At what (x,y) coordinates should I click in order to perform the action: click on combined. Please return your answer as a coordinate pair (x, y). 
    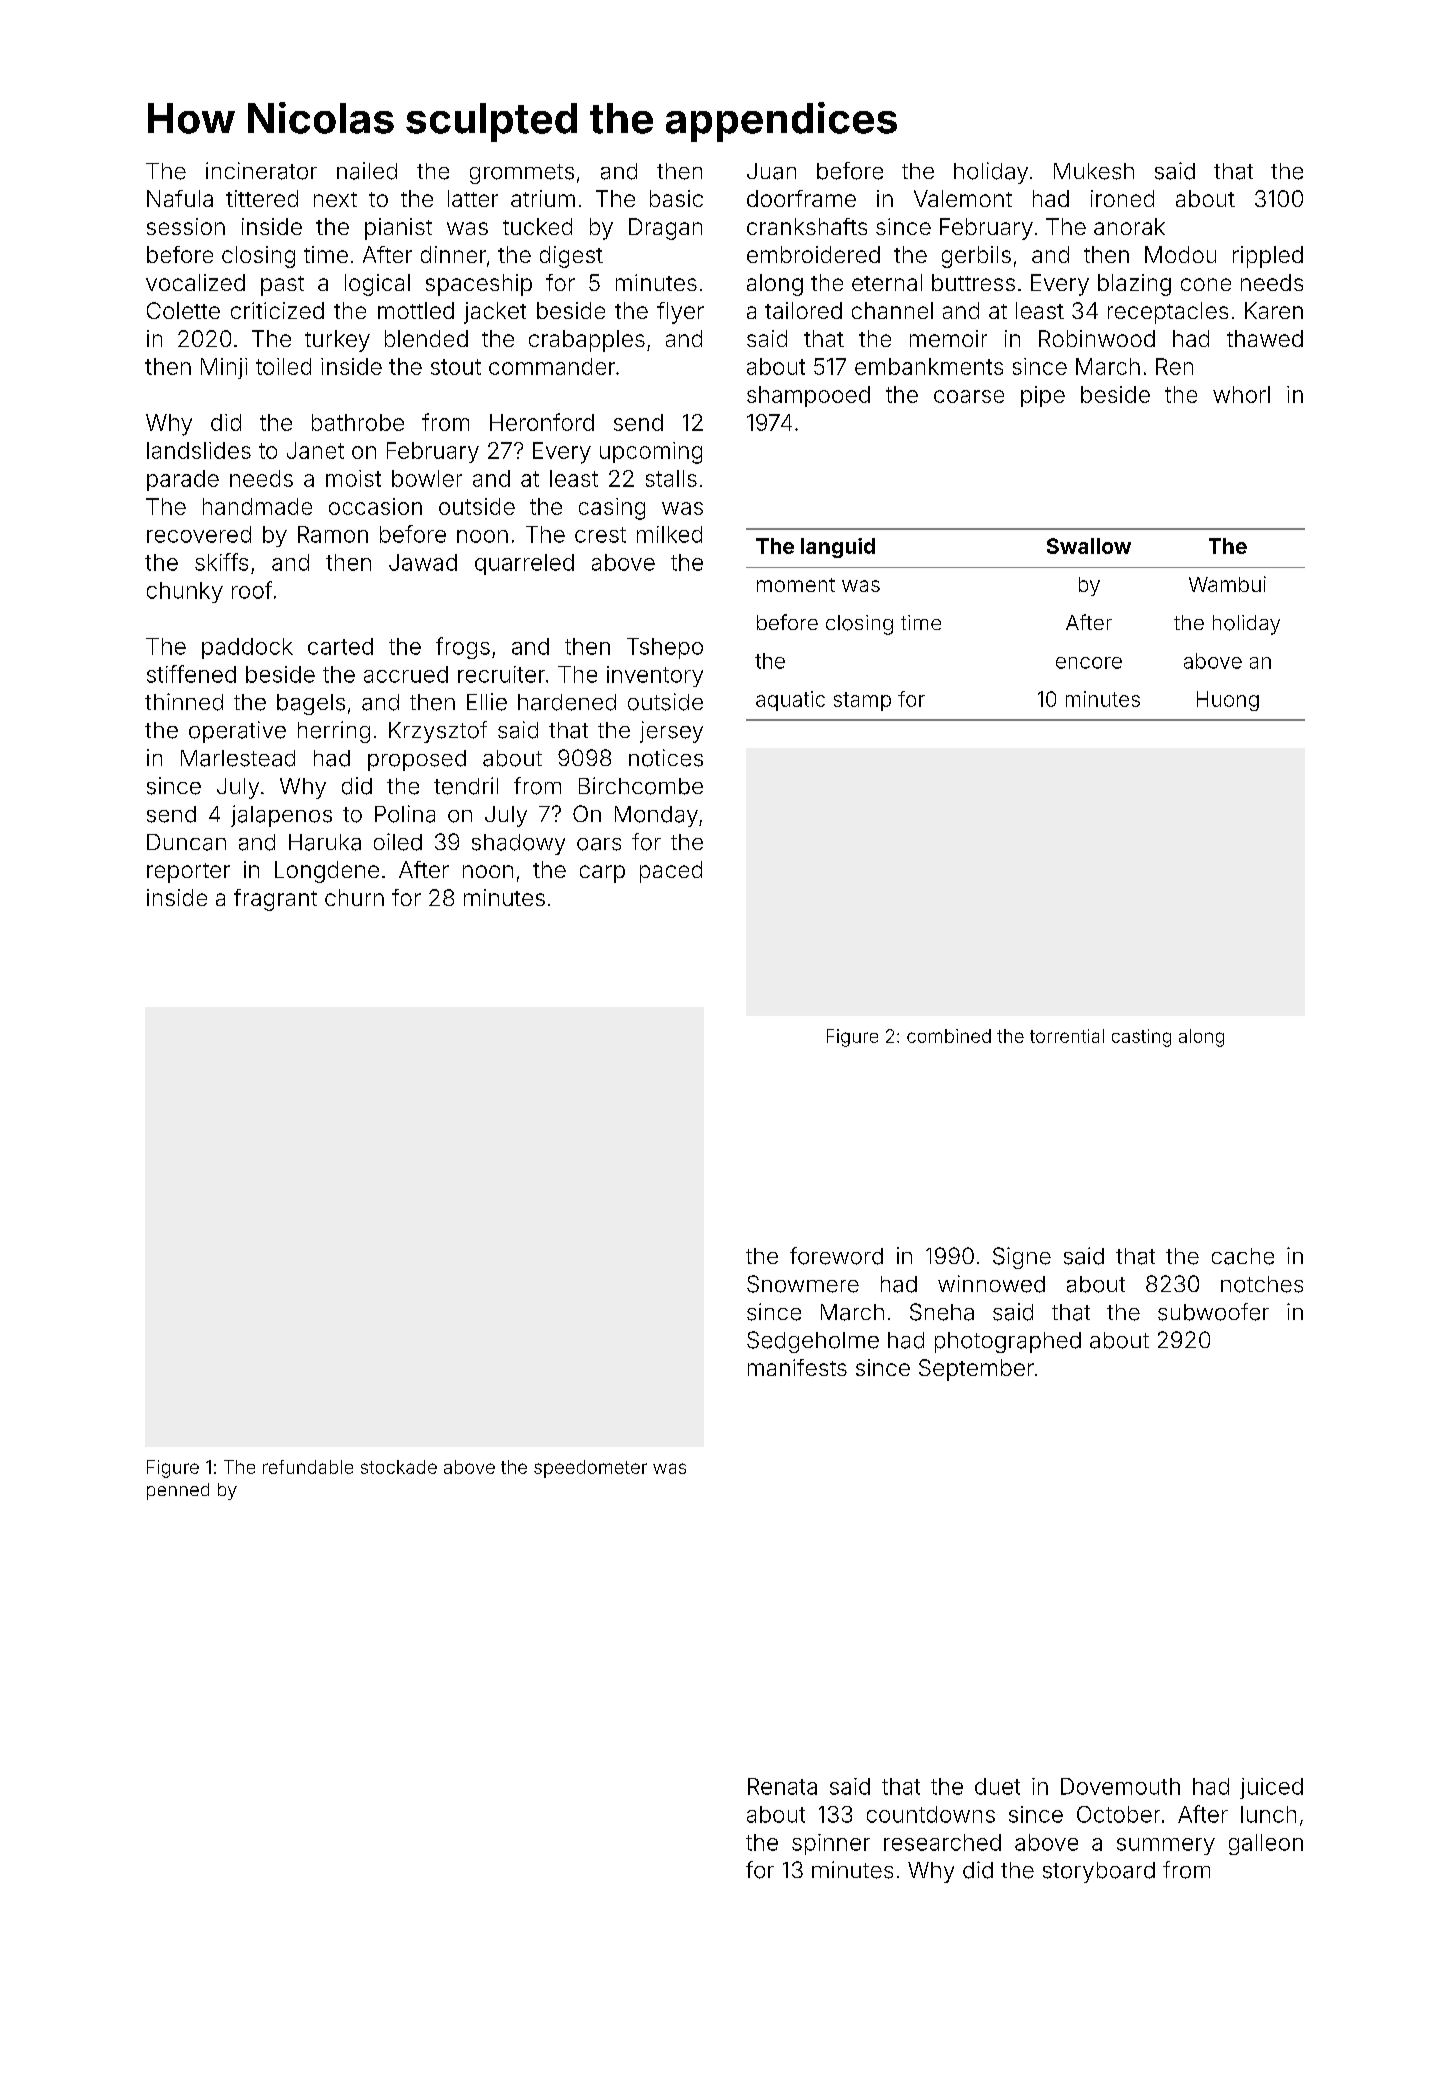
    Looking at the image, I should click on (949, 1036).
